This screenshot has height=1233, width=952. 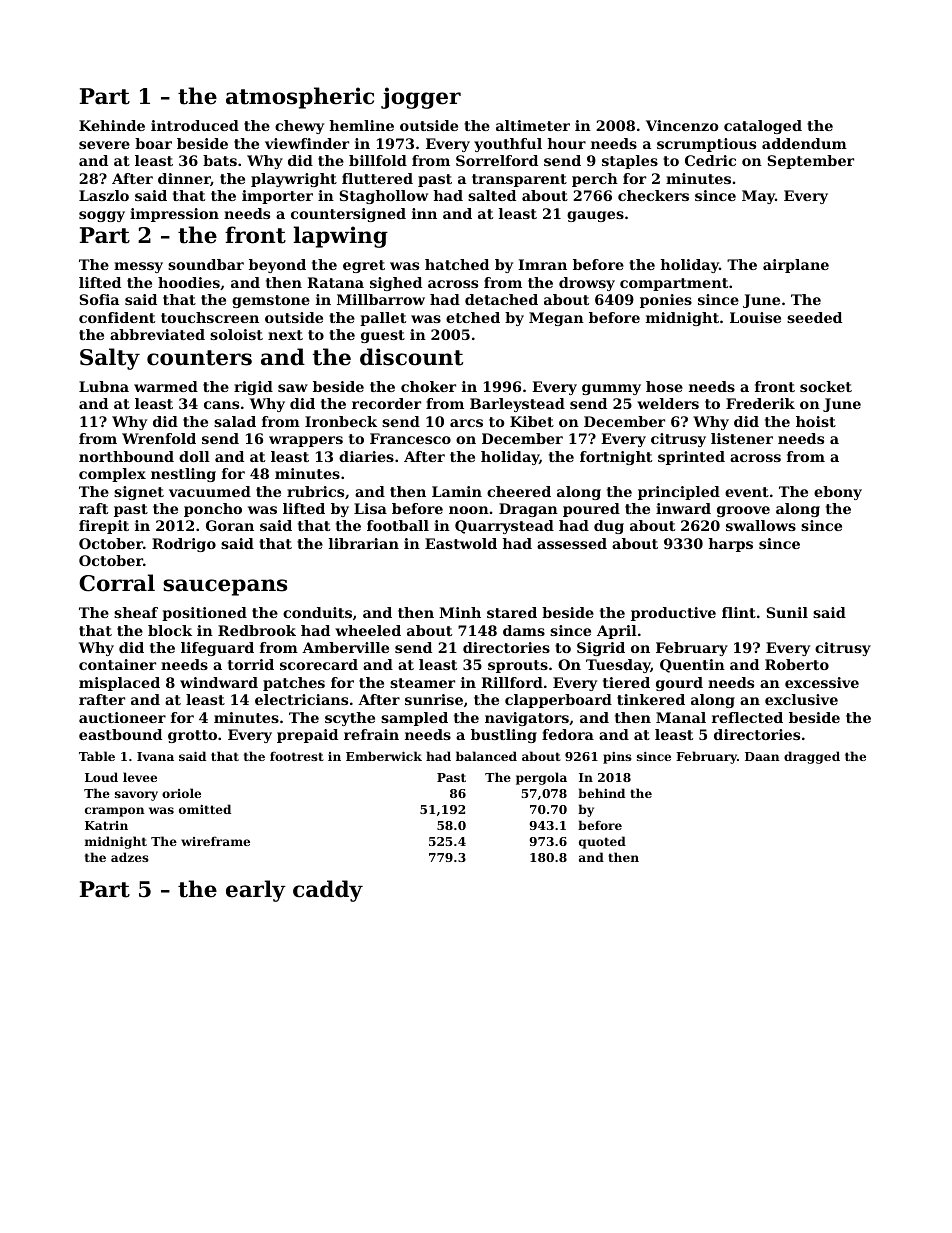 I want to click on Daan, so click(x=762, y=756).
